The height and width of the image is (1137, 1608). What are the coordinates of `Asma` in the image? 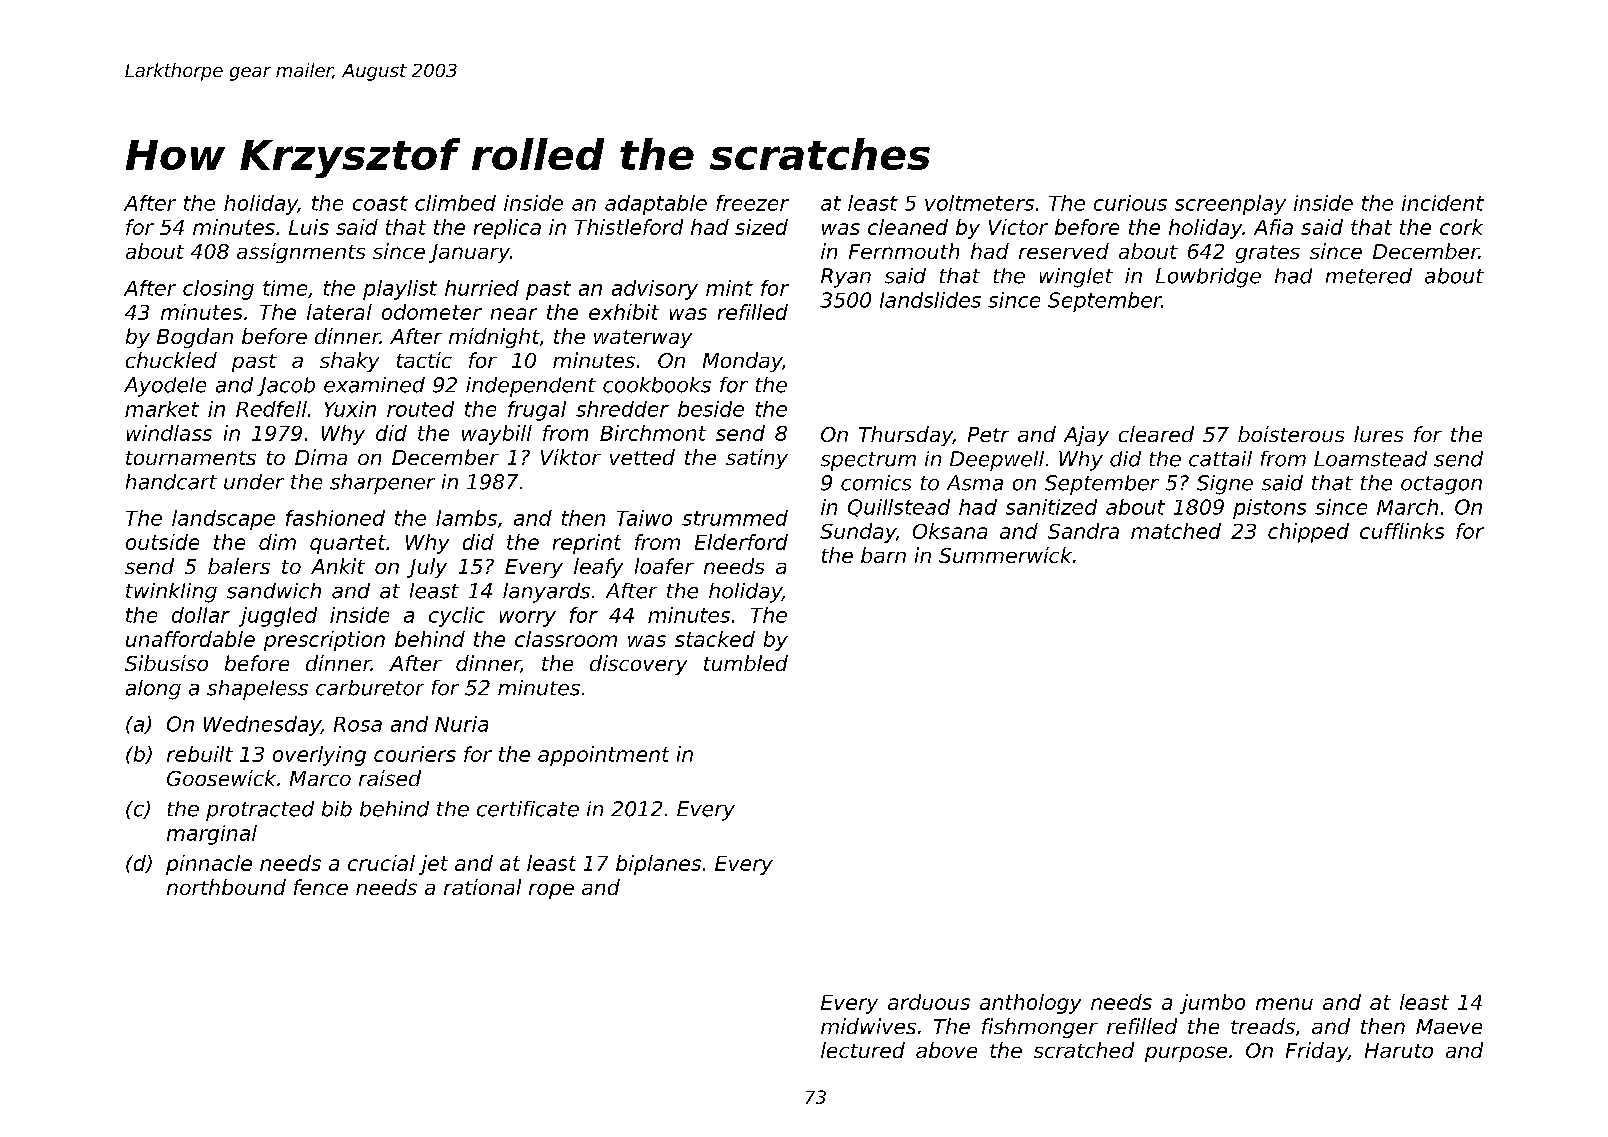 It's located at (975, 483).
